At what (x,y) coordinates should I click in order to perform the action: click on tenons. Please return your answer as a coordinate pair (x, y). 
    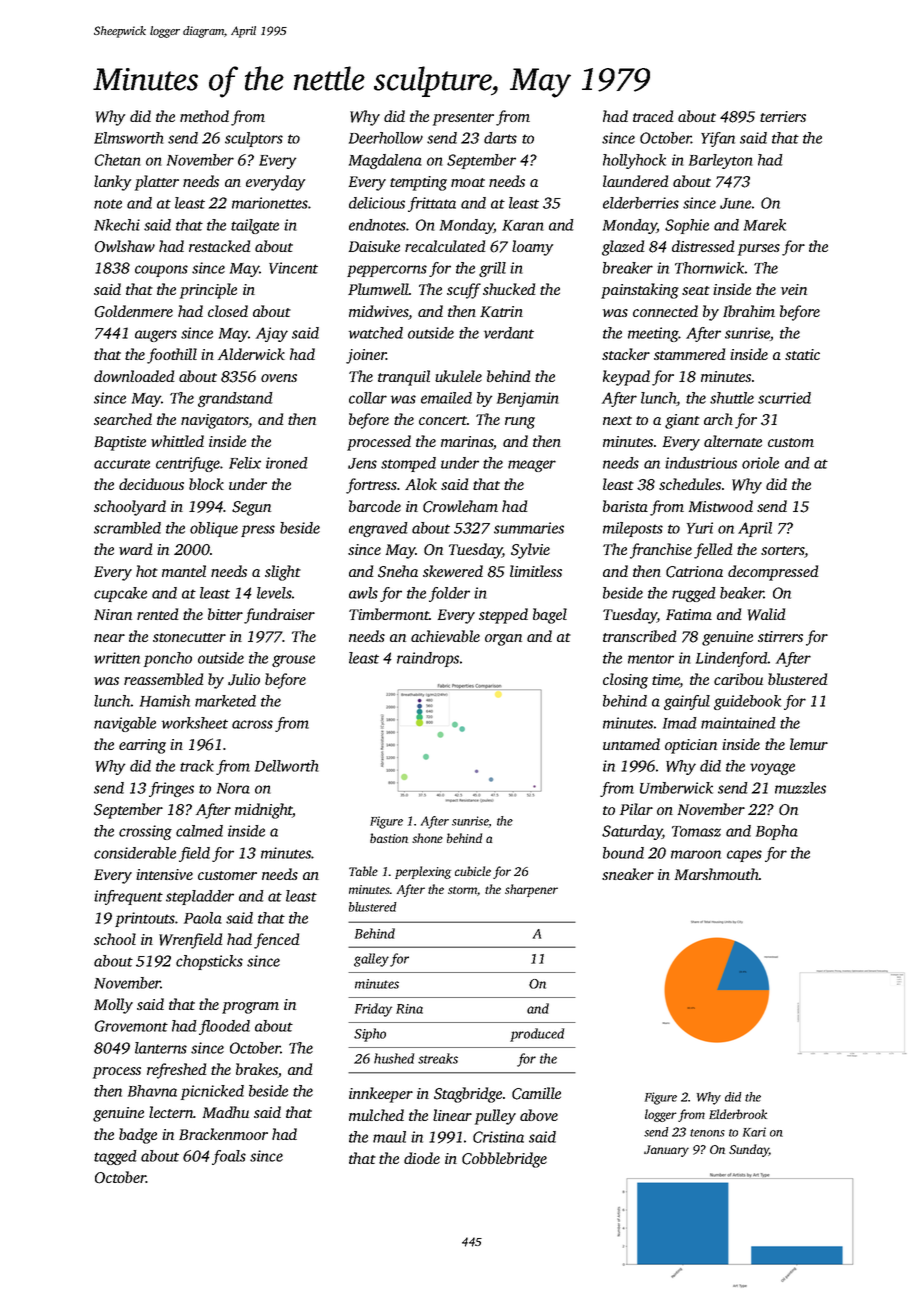
    Looking at the image, I should click on (707, 1133).
